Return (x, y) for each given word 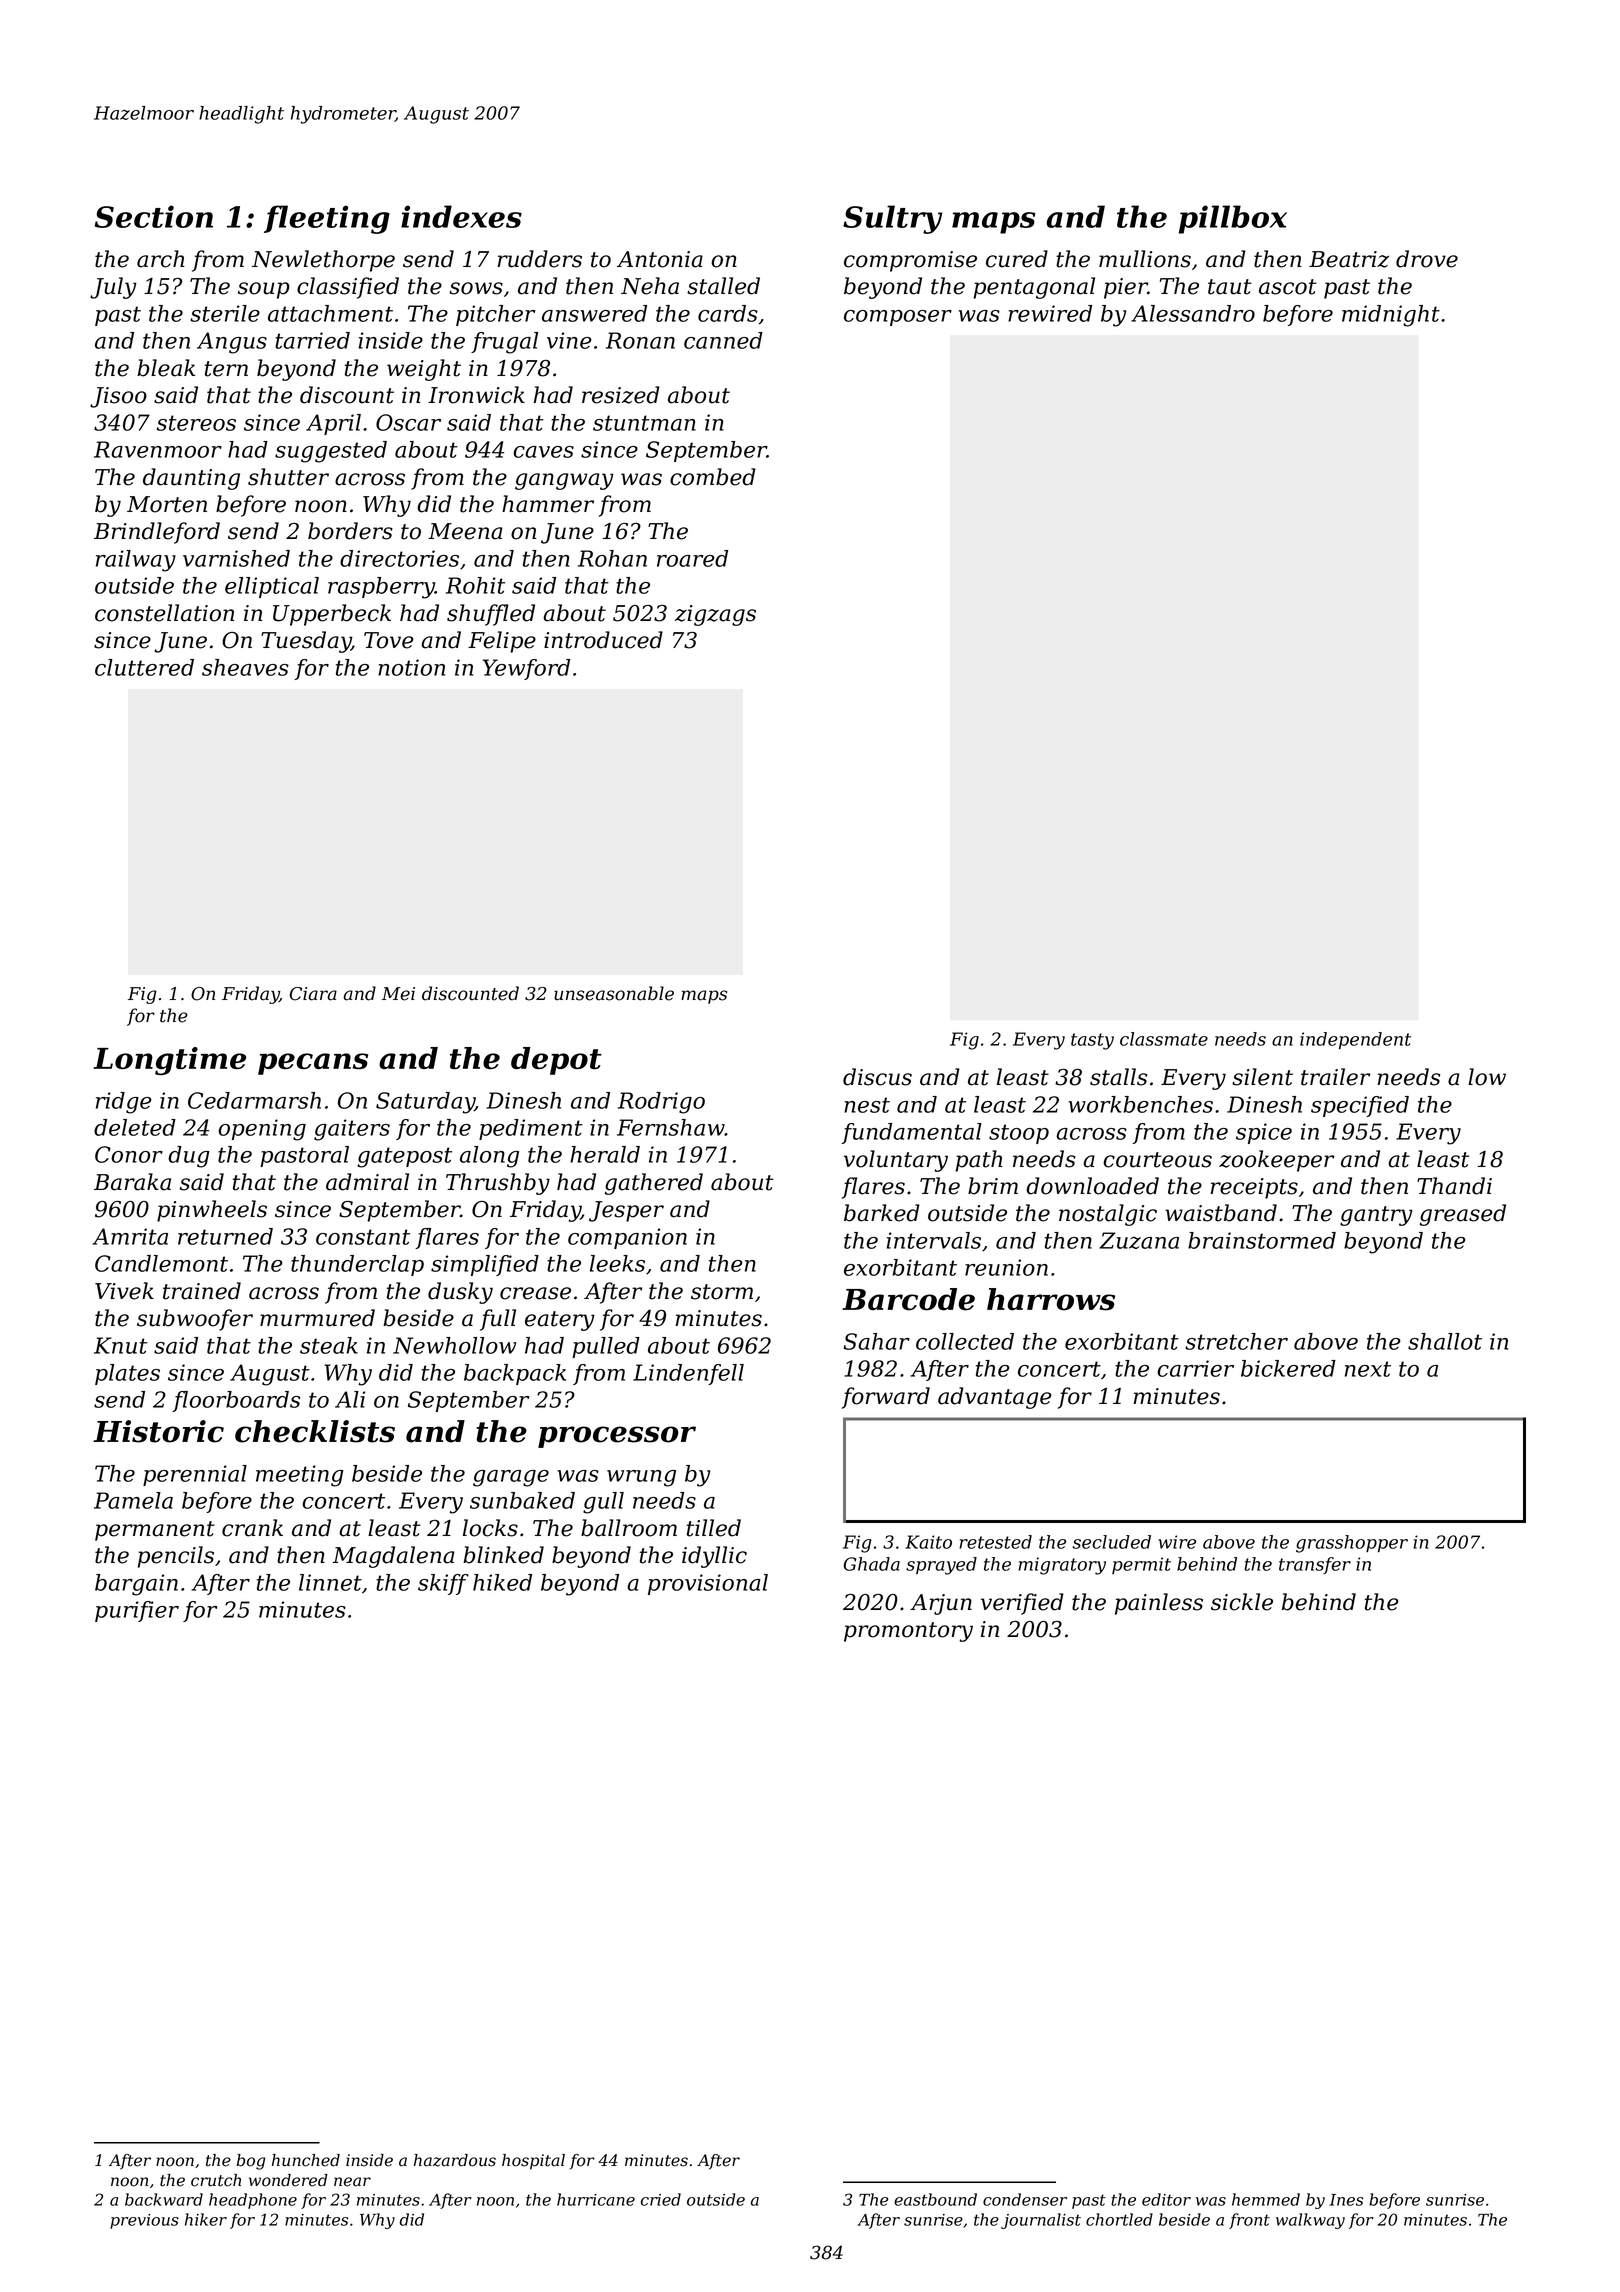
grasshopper (1352, 1544)
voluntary (896, 1161)
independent (1355, 1040)
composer (898, 318)
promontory (908, 1632)
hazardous (455, 2160)
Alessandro (1193, 313)
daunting (191, 479)
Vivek (124, 1291)
